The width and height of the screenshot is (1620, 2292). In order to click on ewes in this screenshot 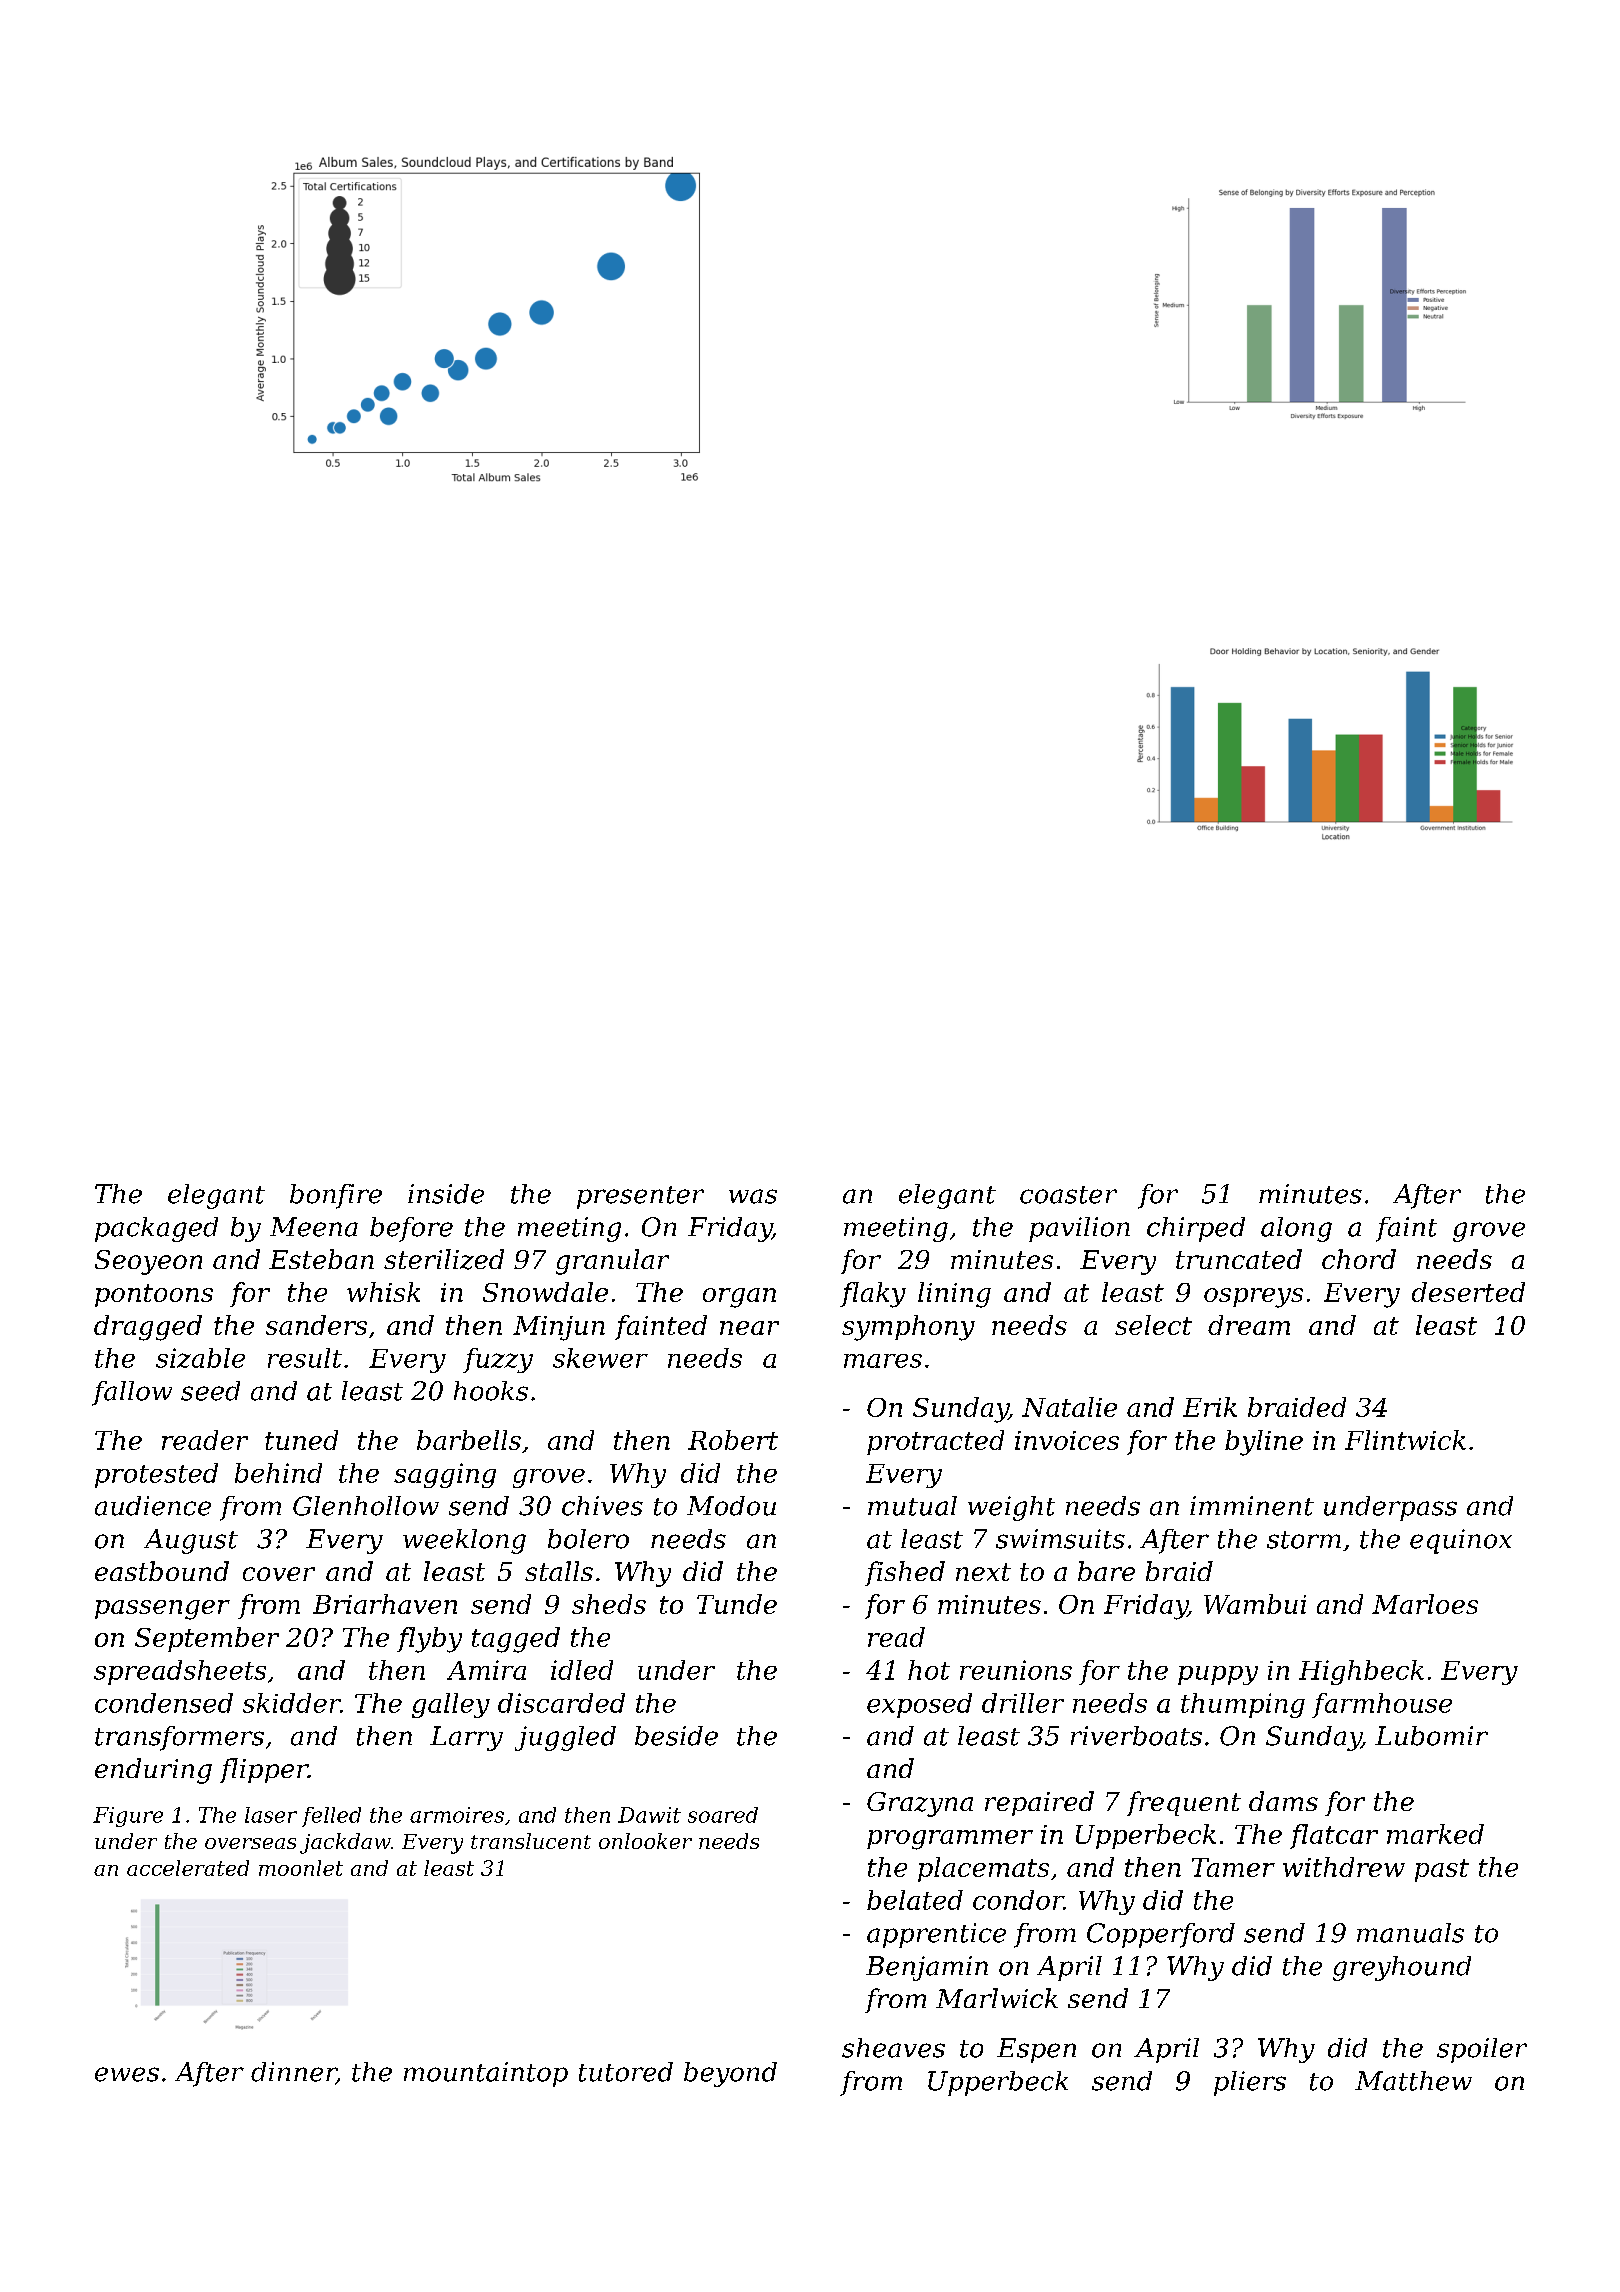, I will do `click(127, 2074)`.
